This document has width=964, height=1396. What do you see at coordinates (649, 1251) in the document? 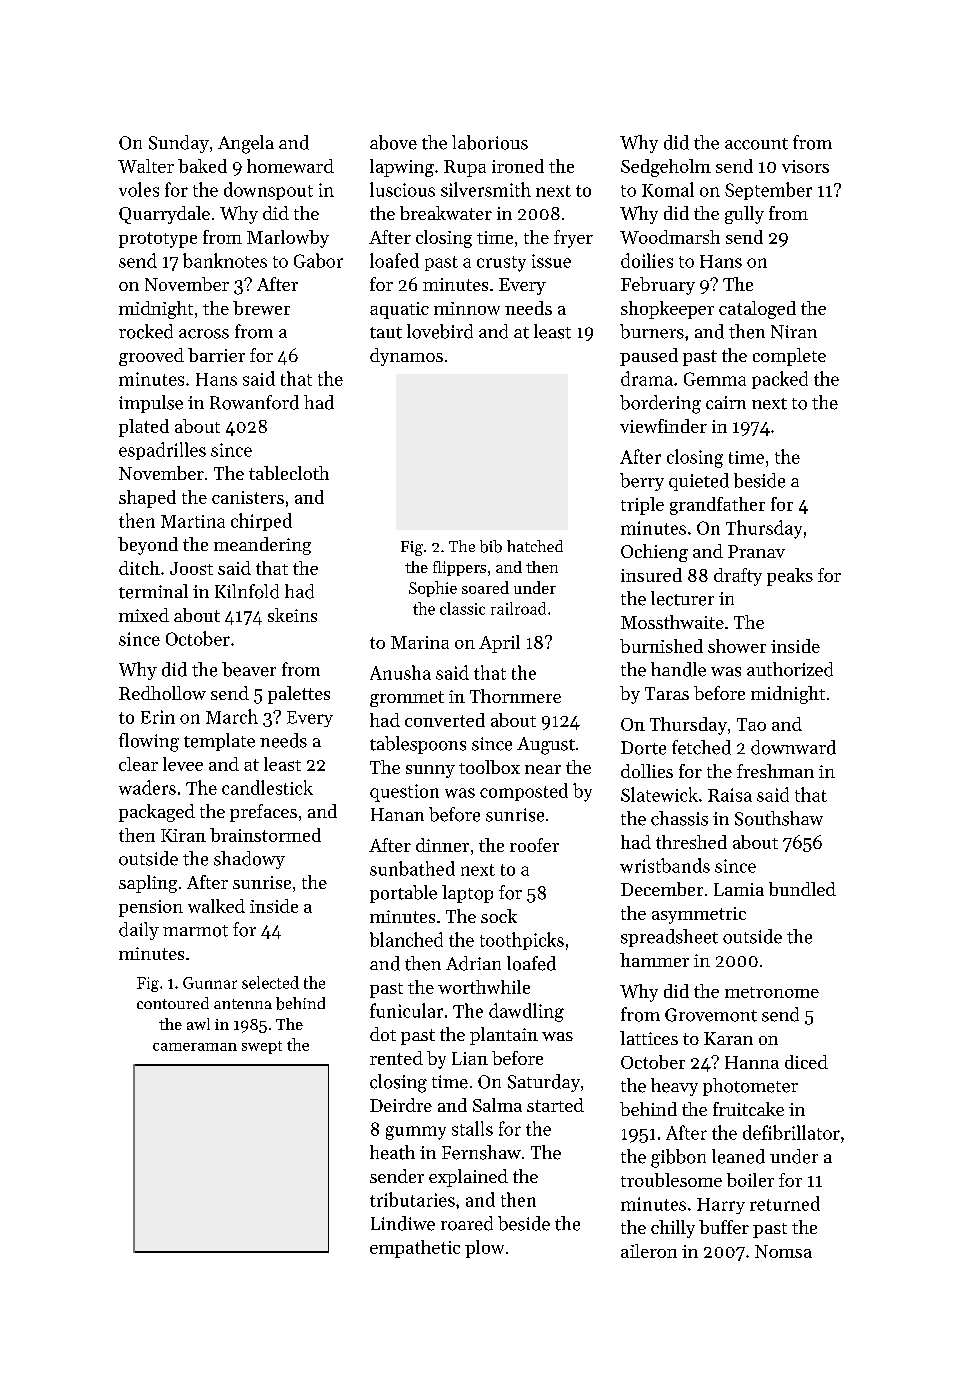
I see `aileron` at bounding box center [649, 1251].
